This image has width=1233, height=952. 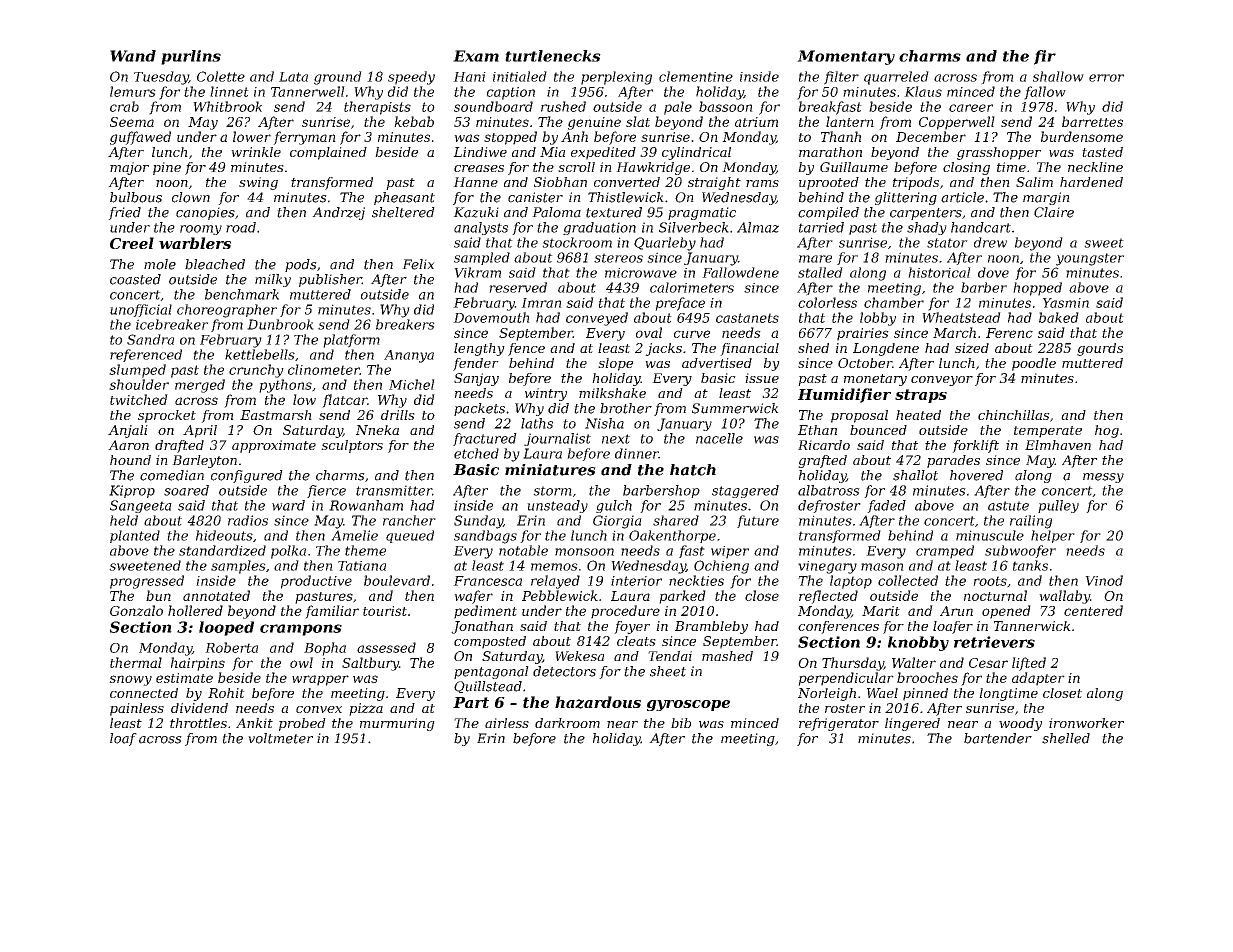 What do you see at coordinates (366, 709) in the image?
I see `pizza` at bounding box center [366, 709].
